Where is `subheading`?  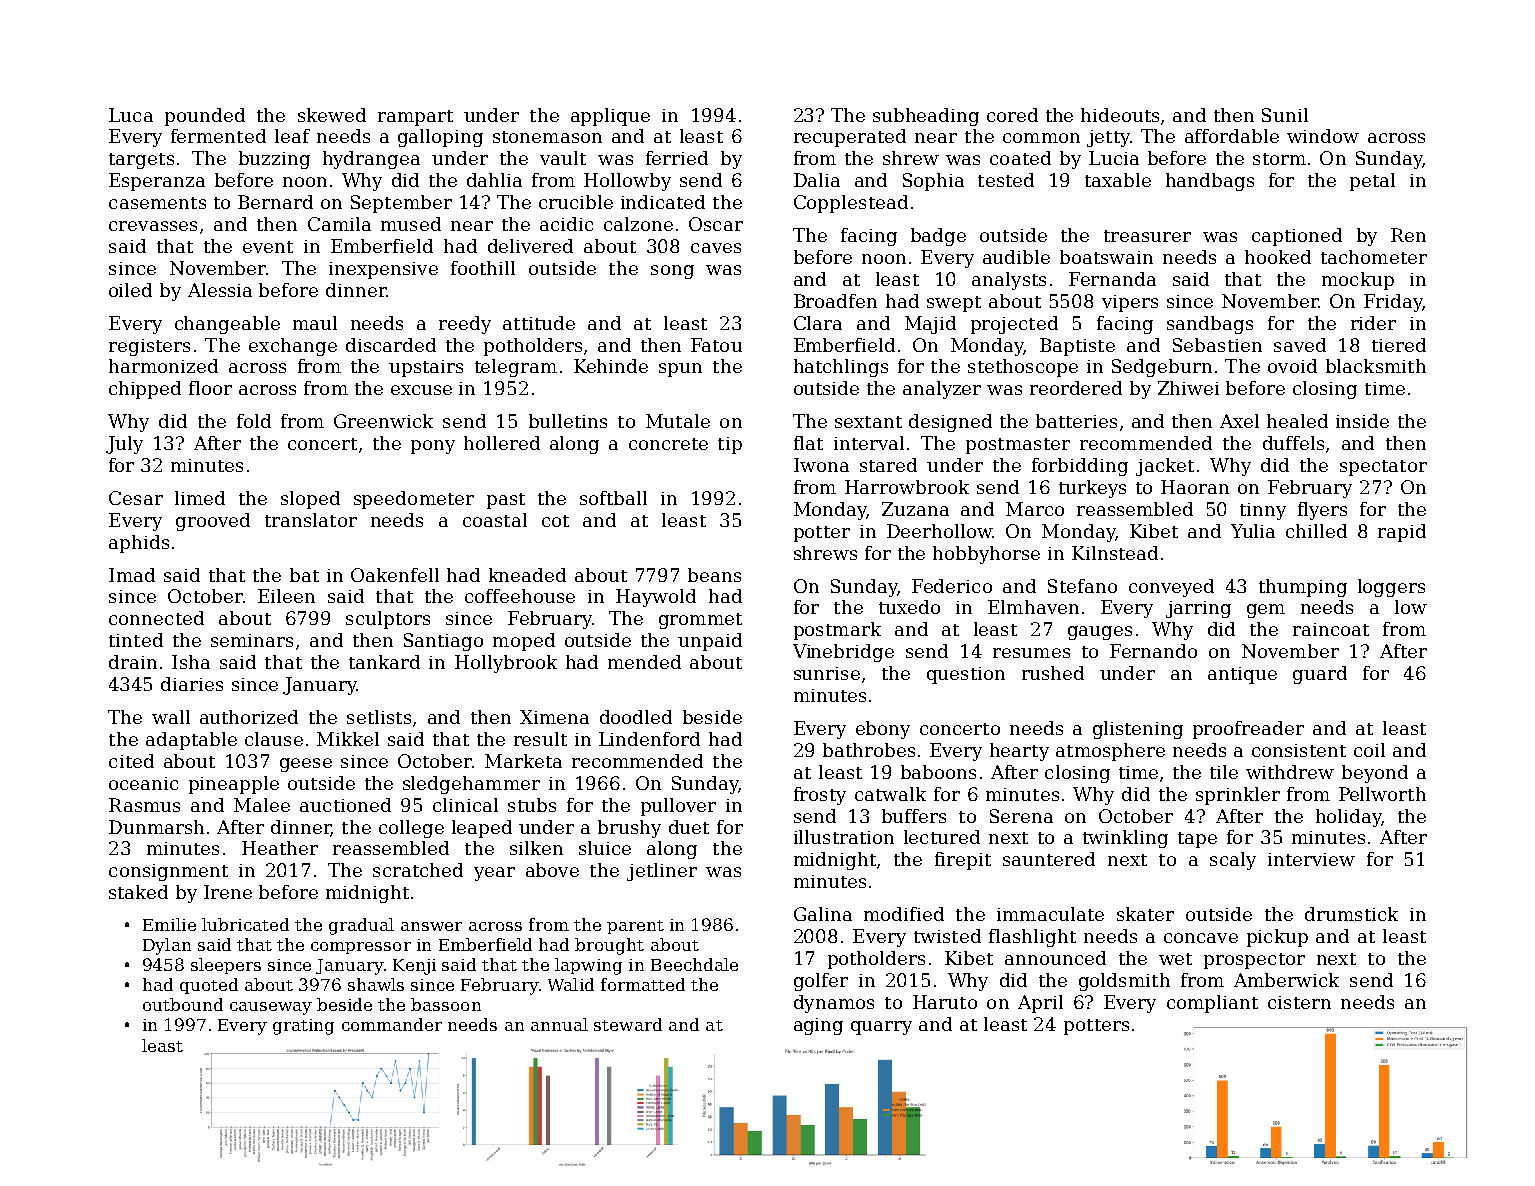 subheading is located at coordinates (926, 117).
